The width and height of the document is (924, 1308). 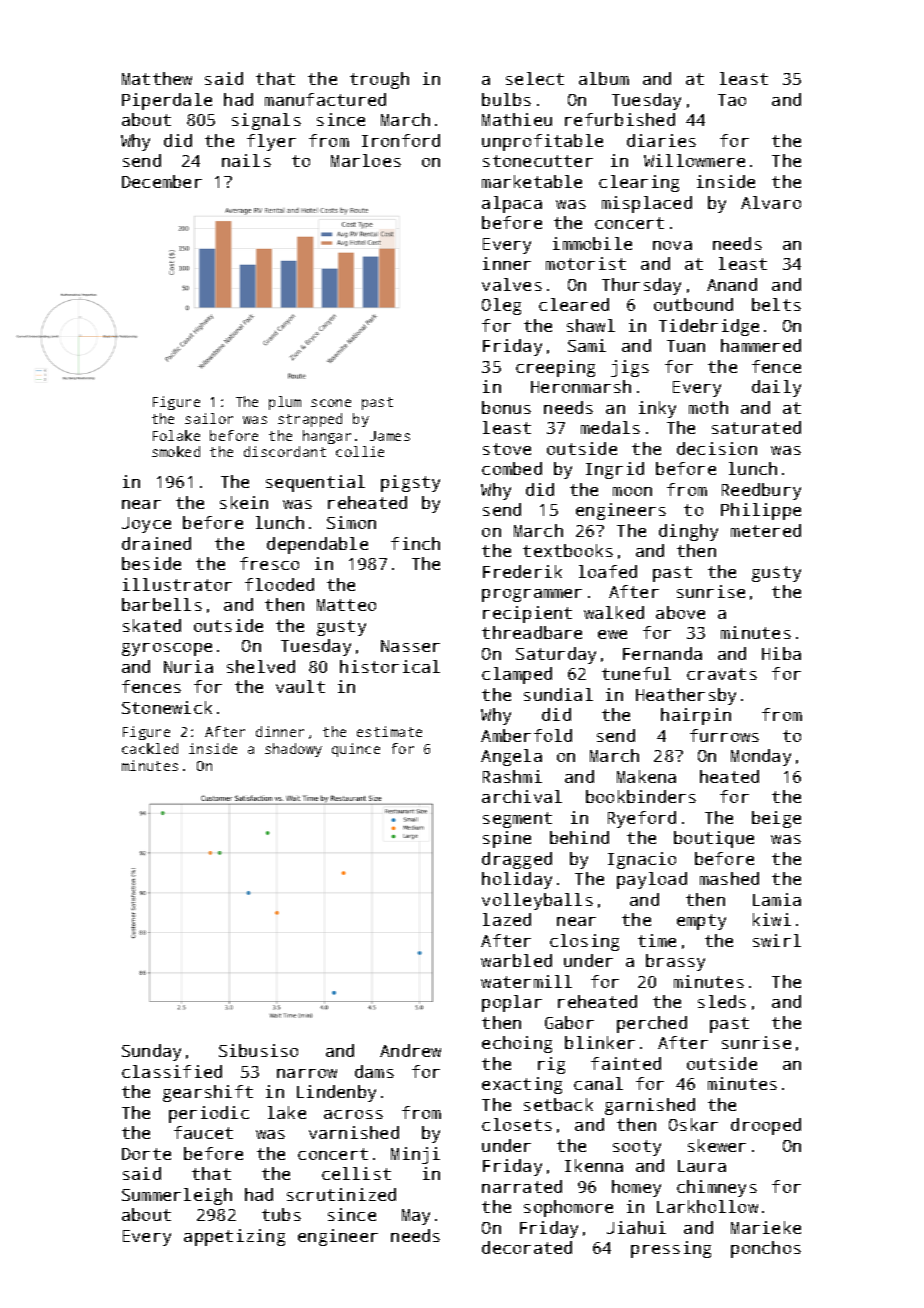 I want to click on quince, so click(x=356, y=750).
